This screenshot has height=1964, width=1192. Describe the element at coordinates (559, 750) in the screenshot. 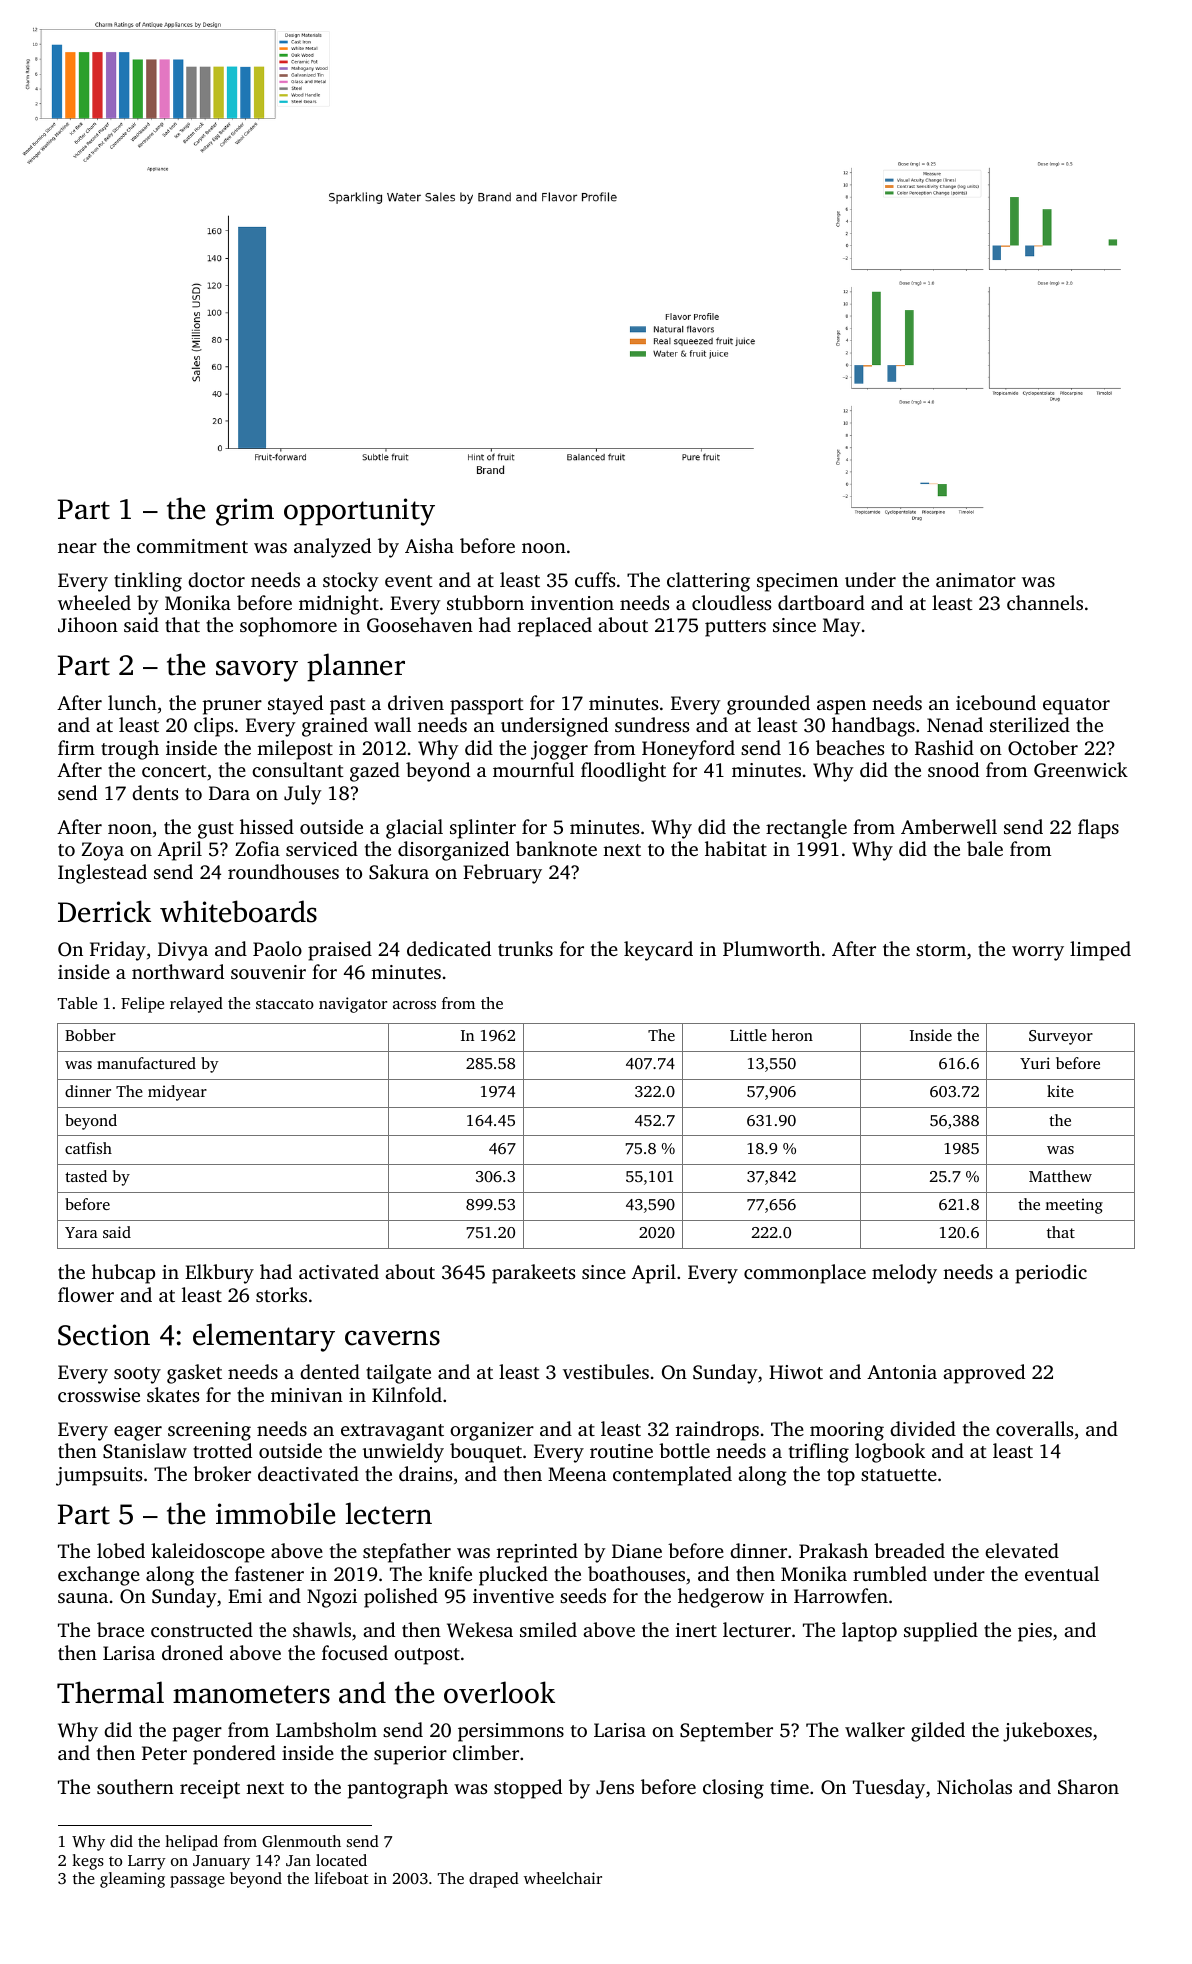

I see `jogger` at that location.
